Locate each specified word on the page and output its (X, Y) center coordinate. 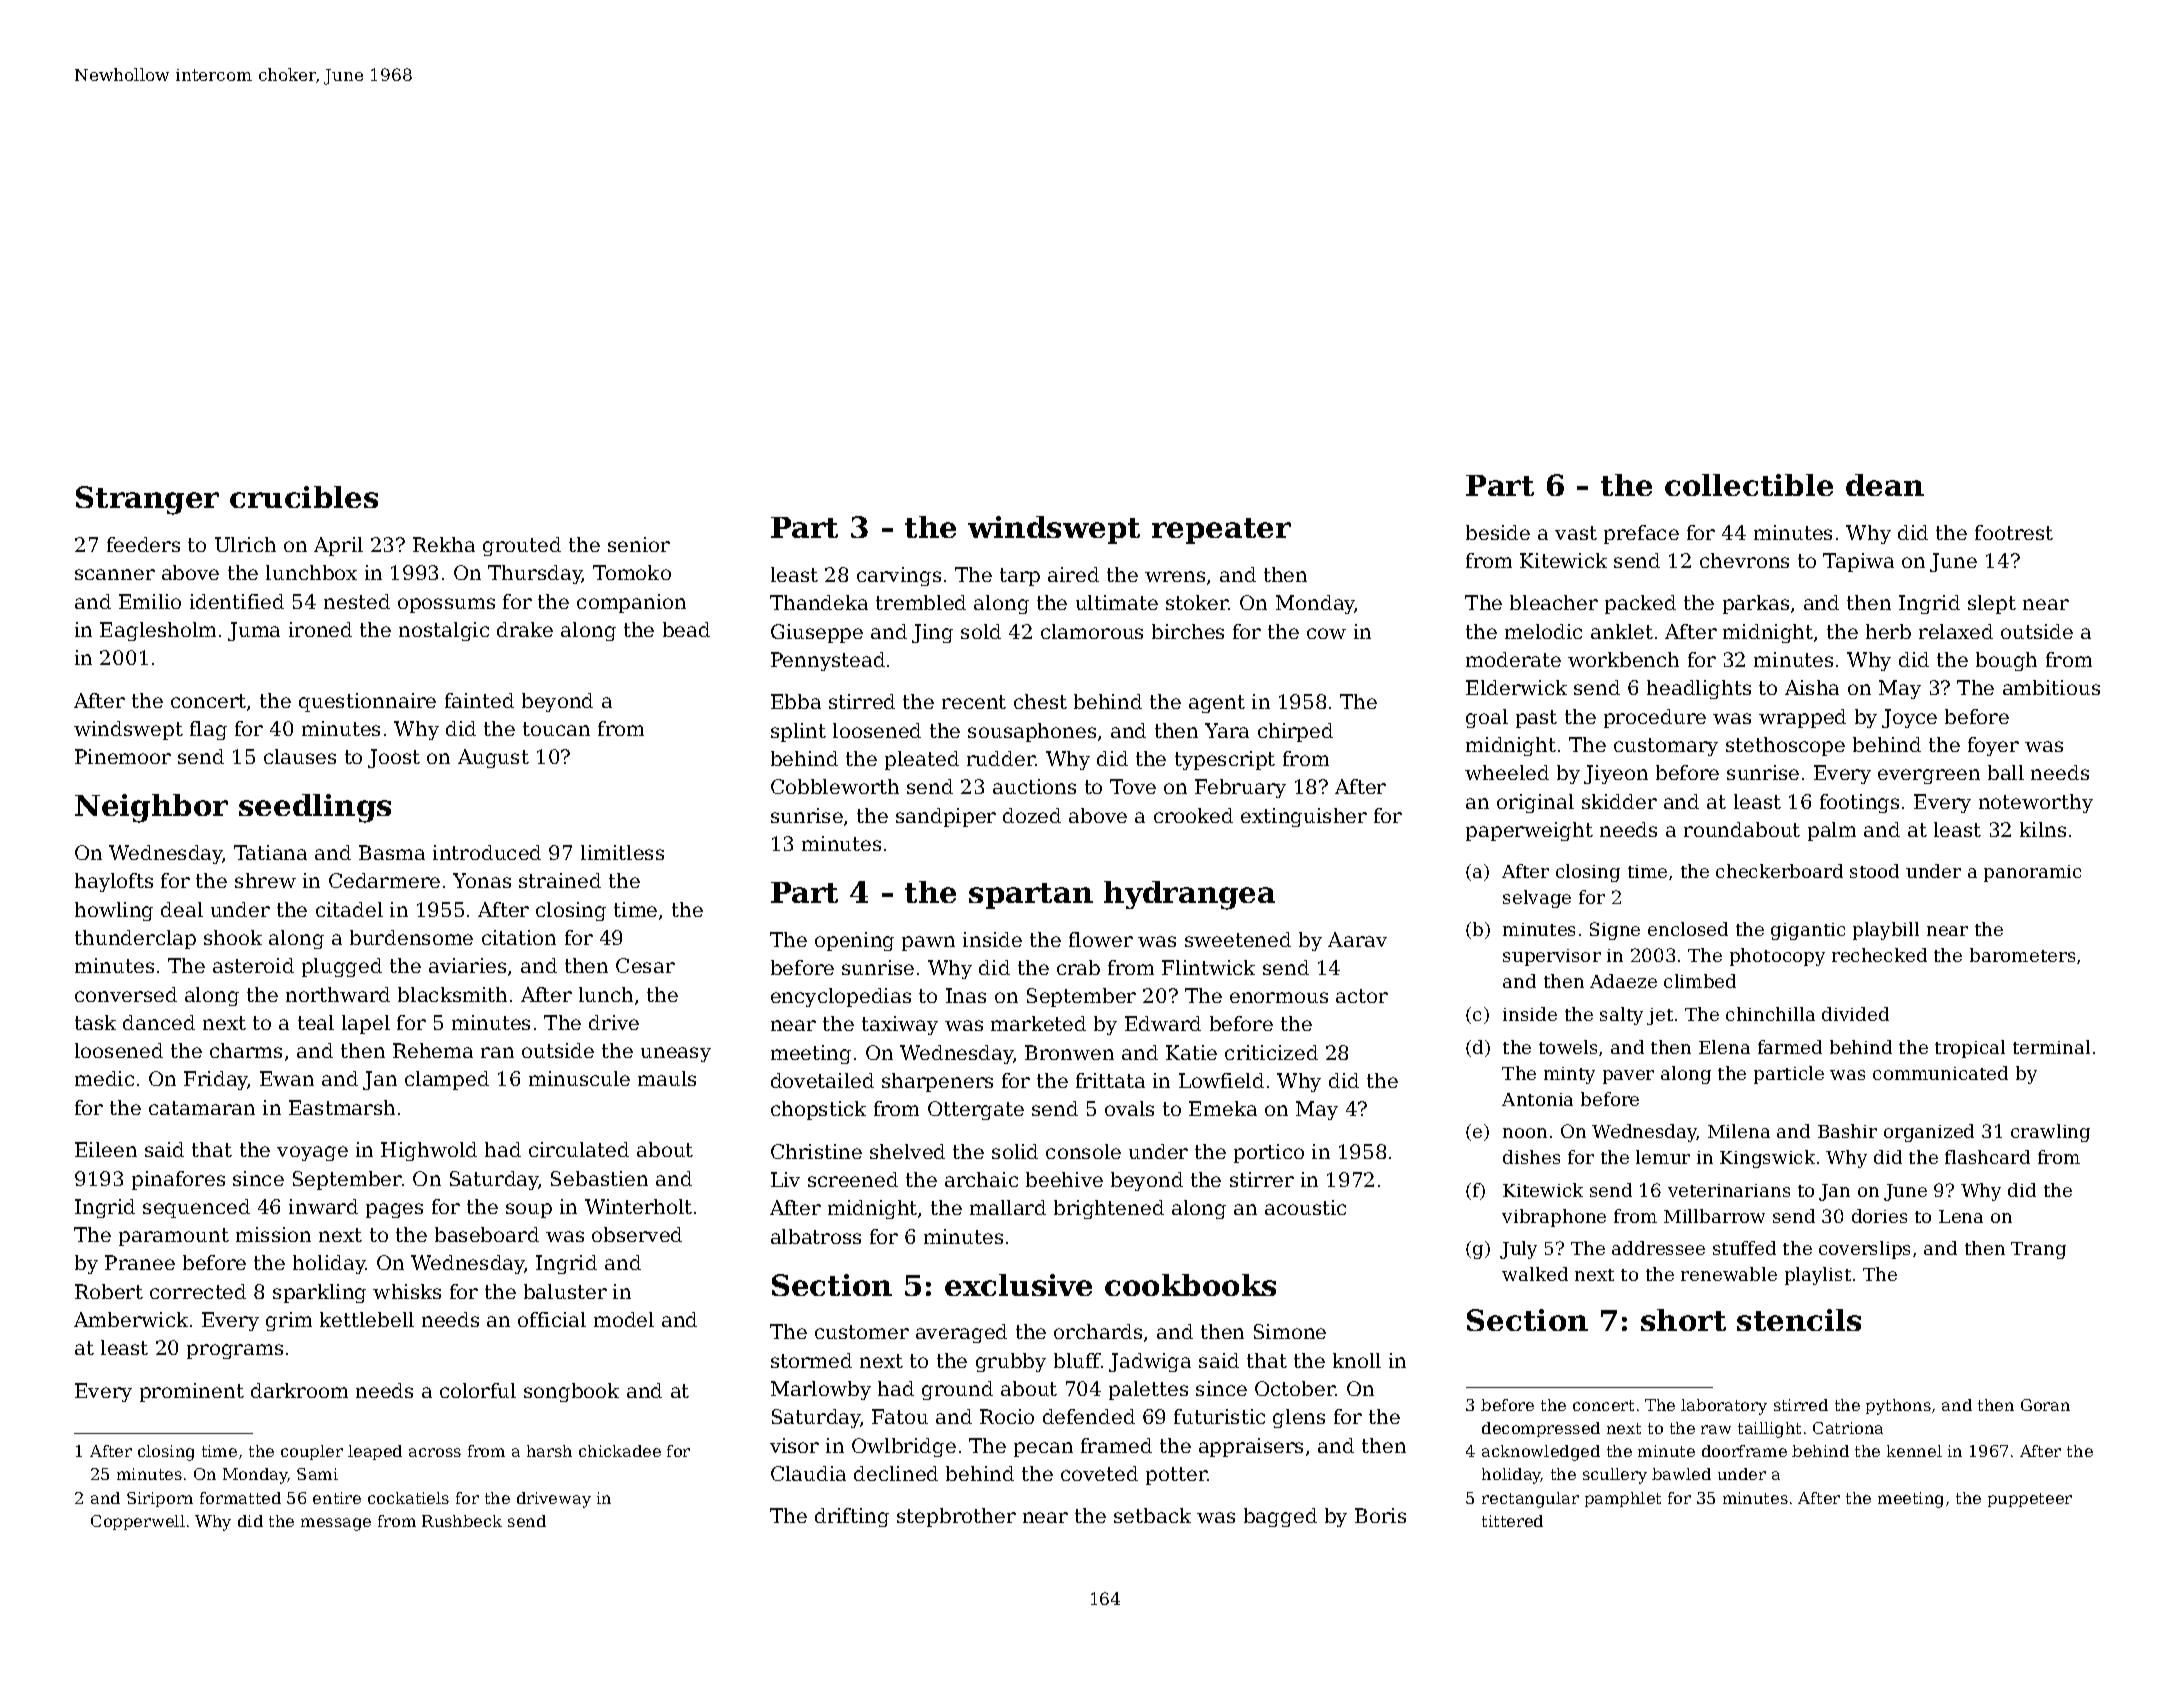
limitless (622, 852)
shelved (907, 1151)
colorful (478, 1390)
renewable (1729, 1274)
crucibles (304, 497)
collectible (1749, 485)
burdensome (411, 937)
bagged (1280, 1517)
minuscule (579, 1078)
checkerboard (1779, 871)
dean (1885, 485)
